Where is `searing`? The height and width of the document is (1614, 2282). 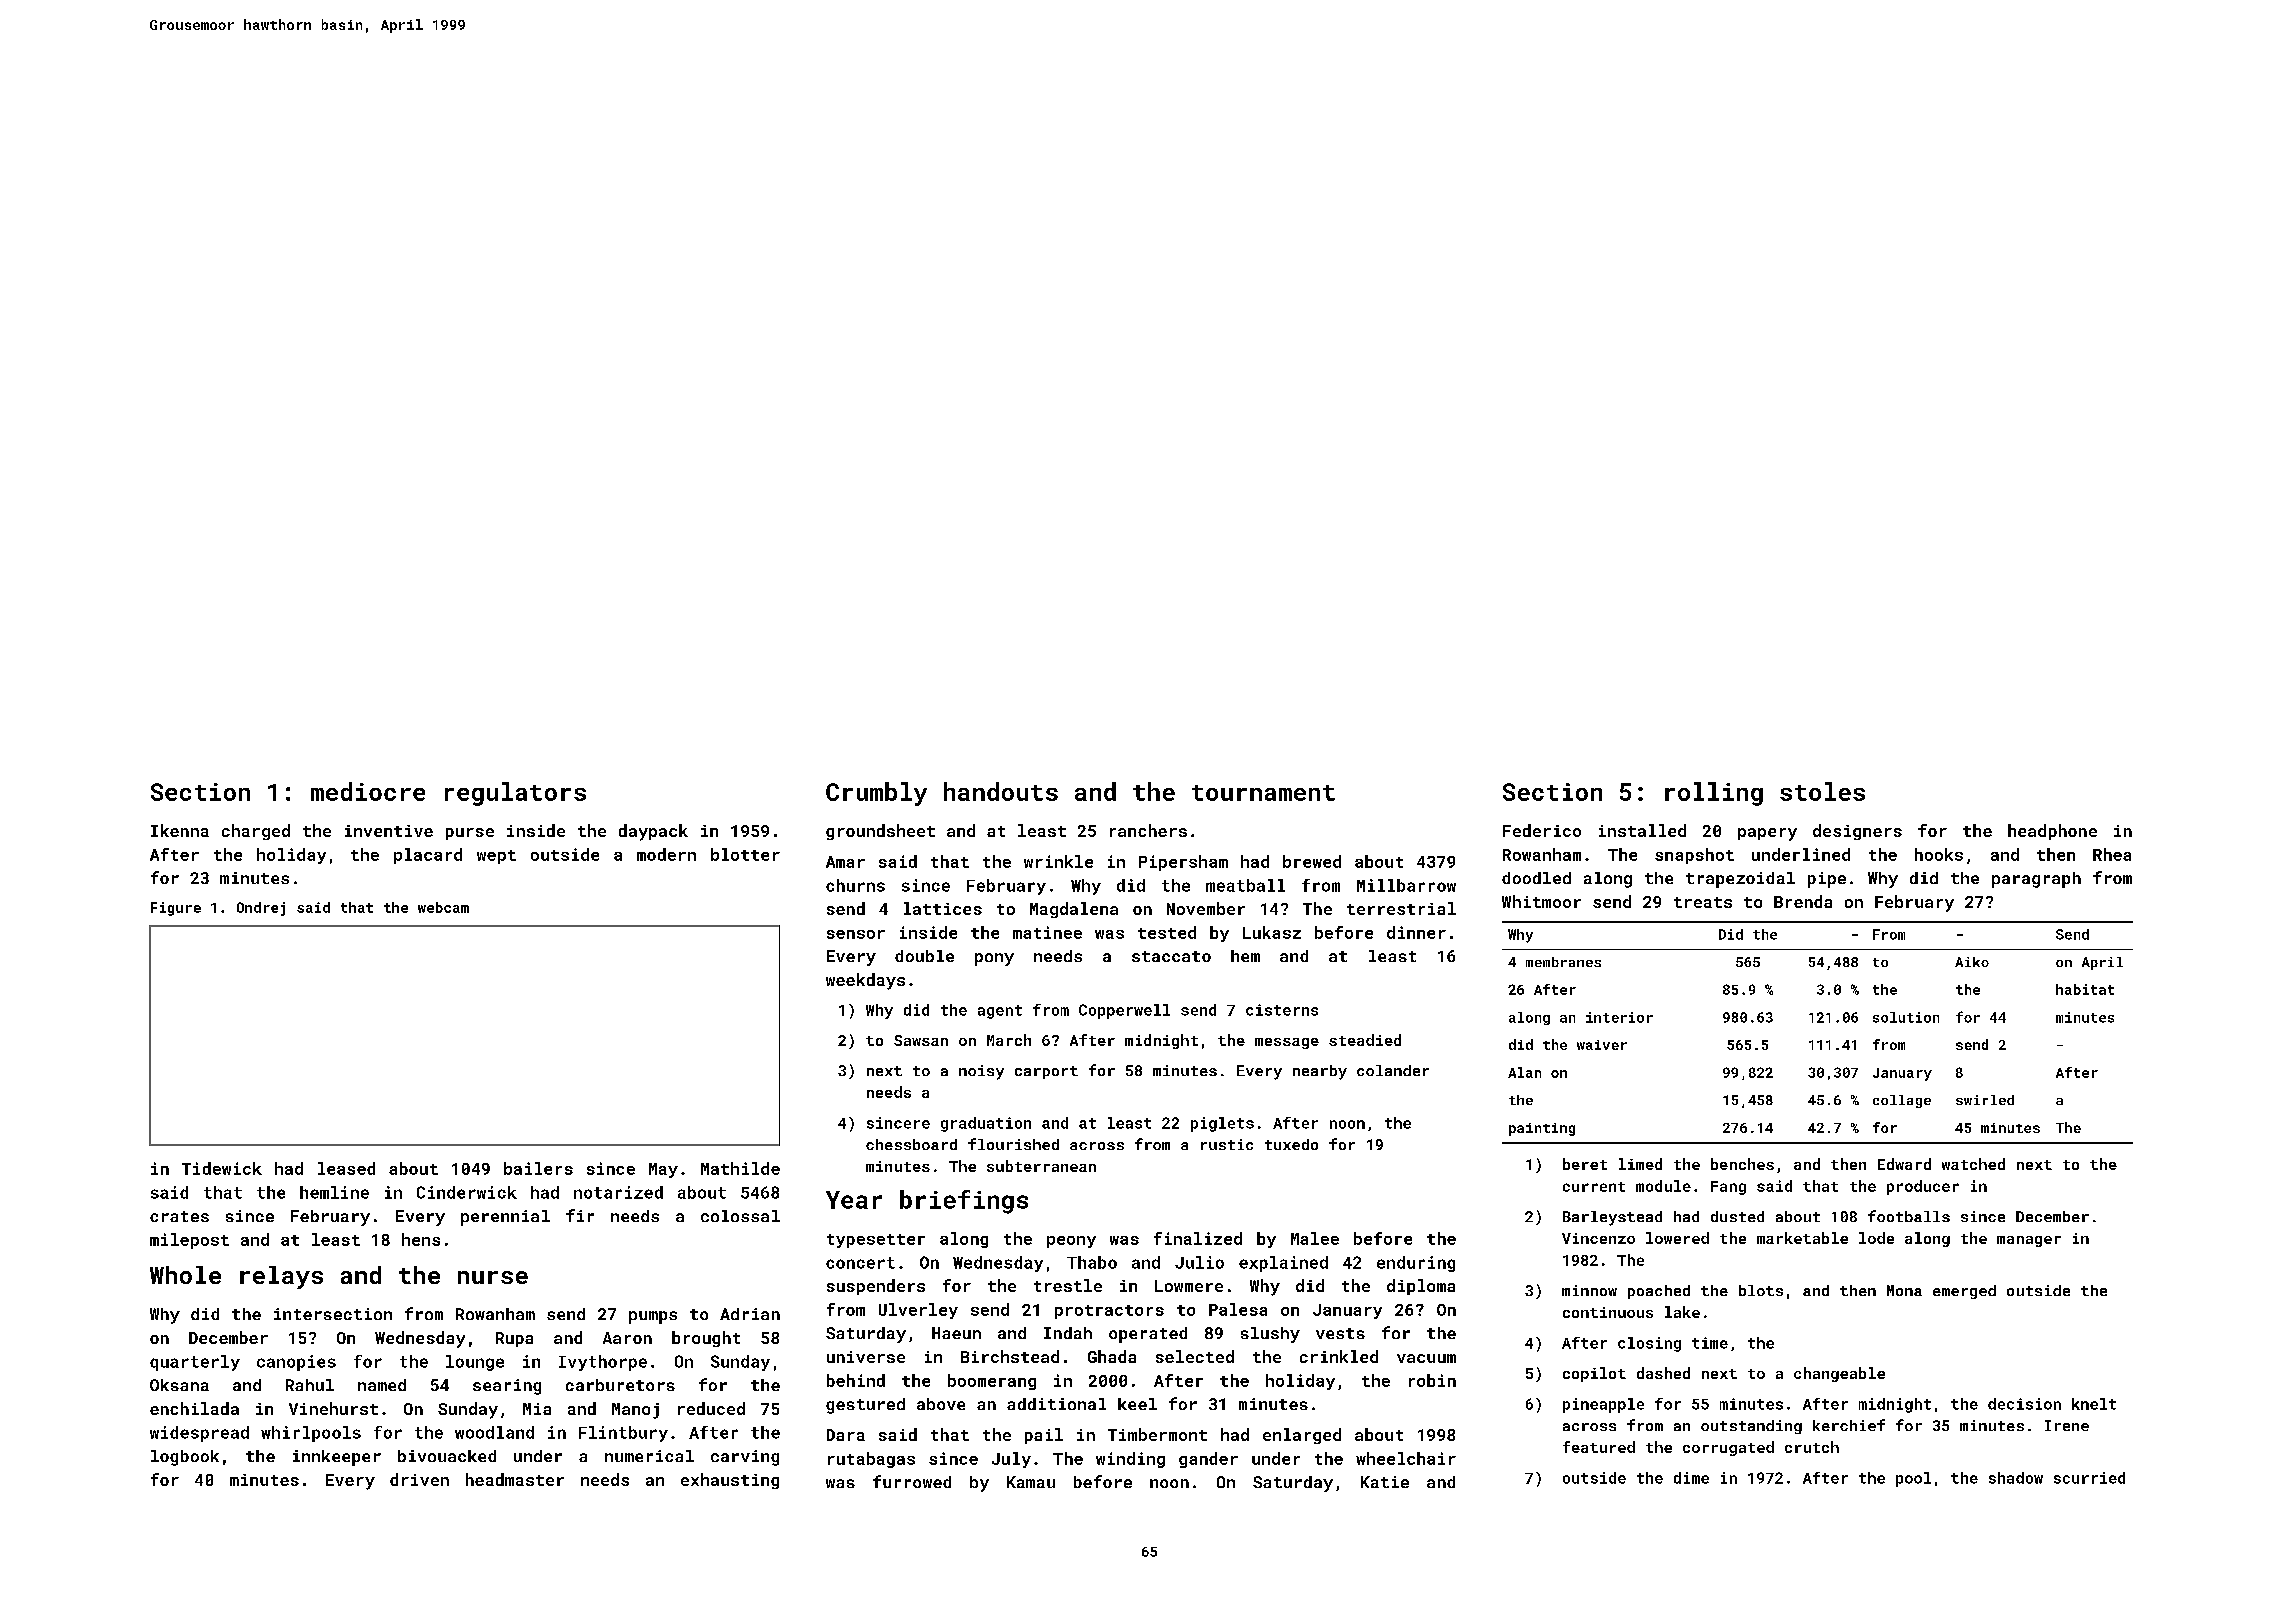 searing is located at coordinates (507, 1387).
